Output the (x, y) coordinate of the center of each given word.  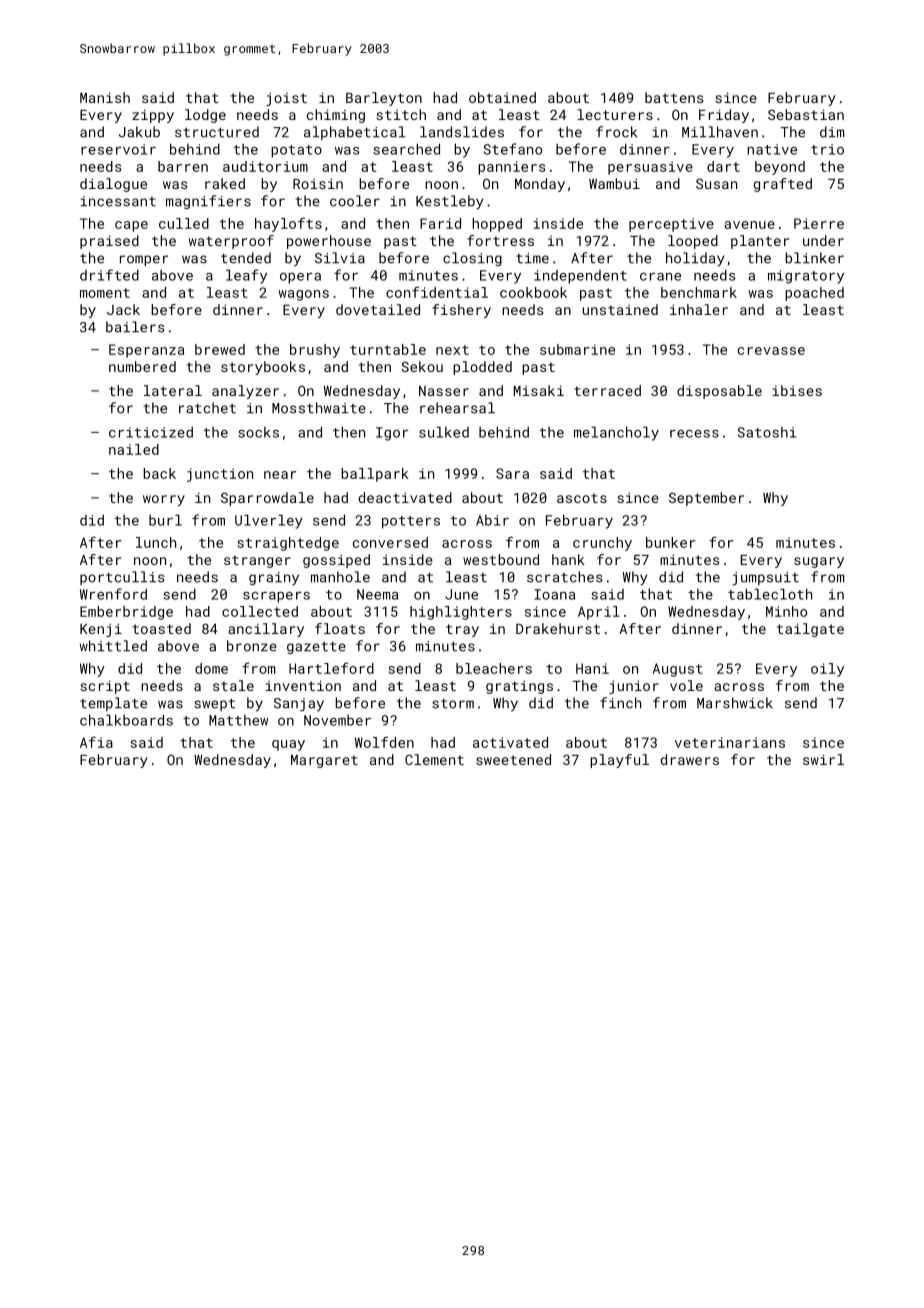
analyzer (245, 392)
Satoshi (767, 432)
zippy (153, 116)
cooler (355, 201)
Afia (96, 742)
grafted (783, 185)
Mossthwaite (319, 408)
